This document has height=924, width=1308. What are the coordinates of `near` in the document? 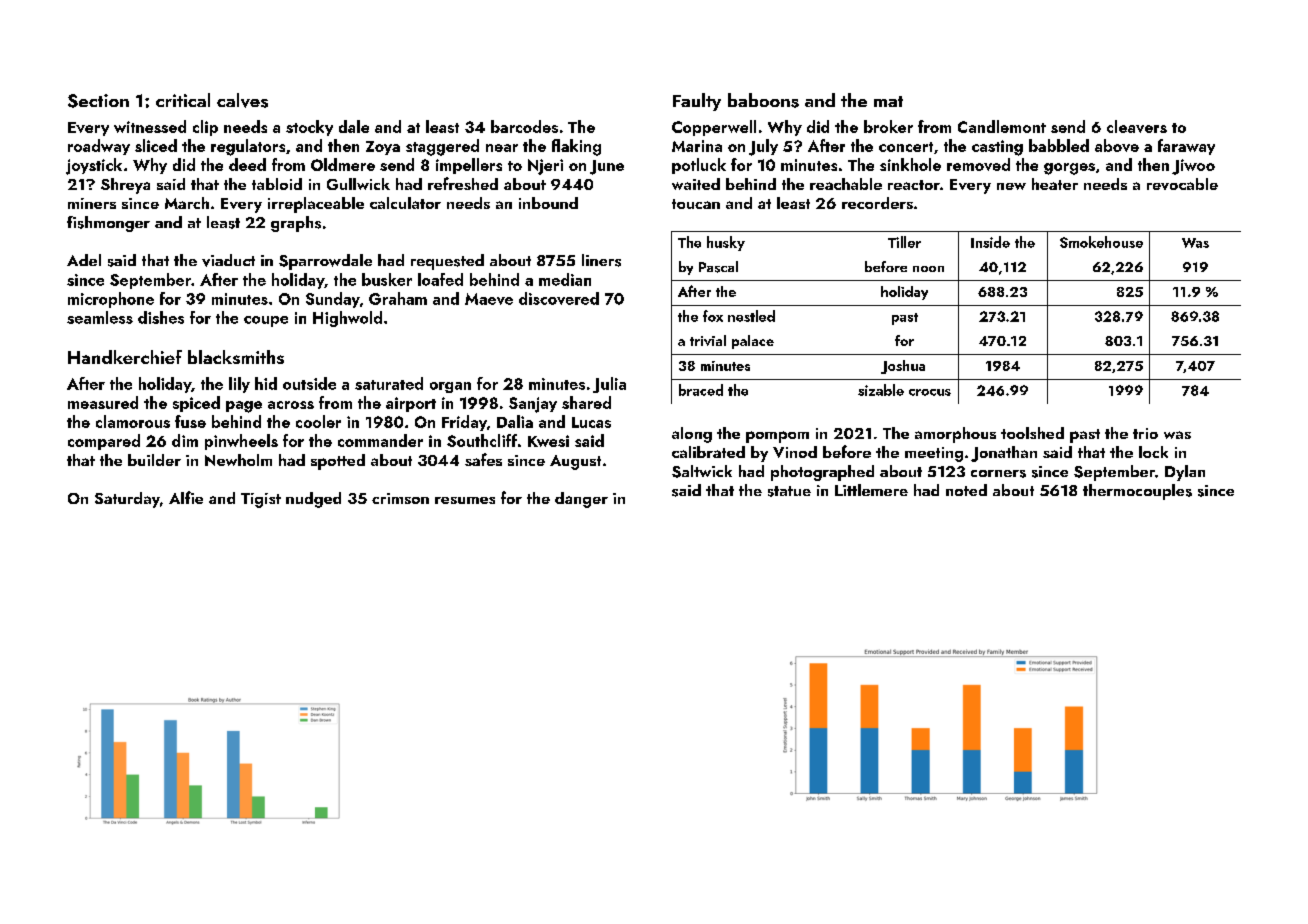 It's located at (502, 148).
